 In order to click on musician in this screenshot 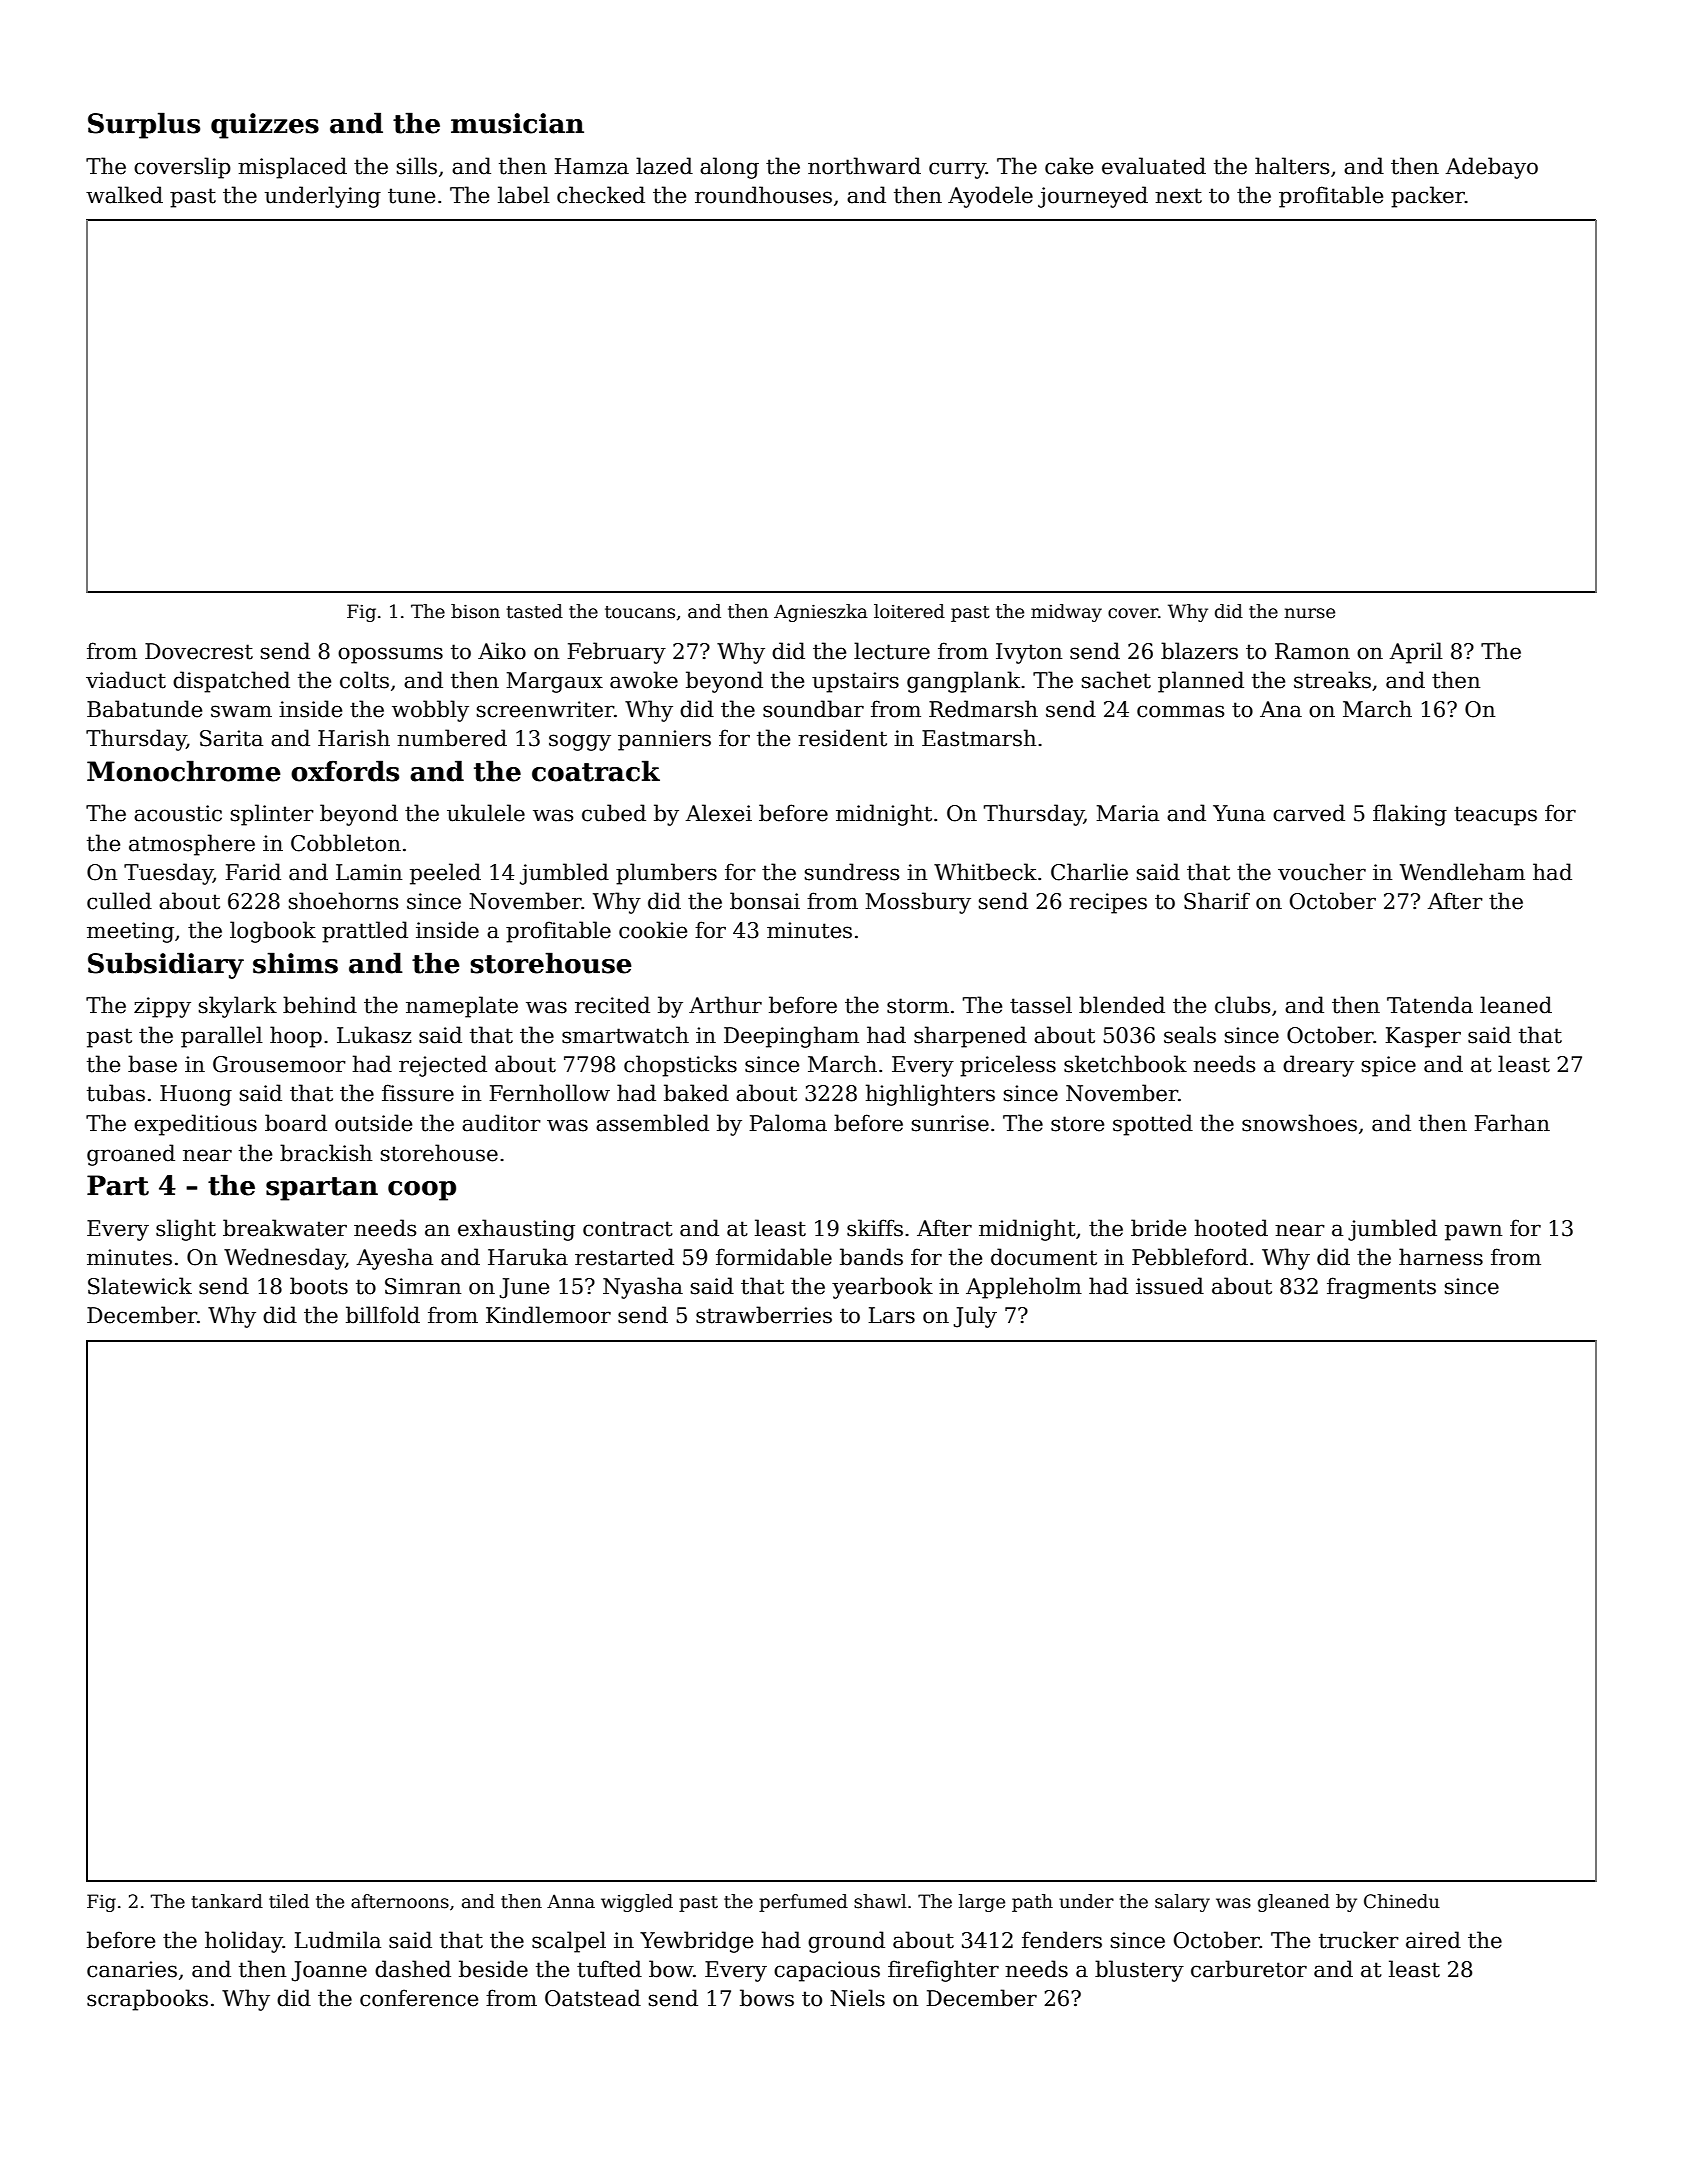, I will do `click(517, 123)`.
